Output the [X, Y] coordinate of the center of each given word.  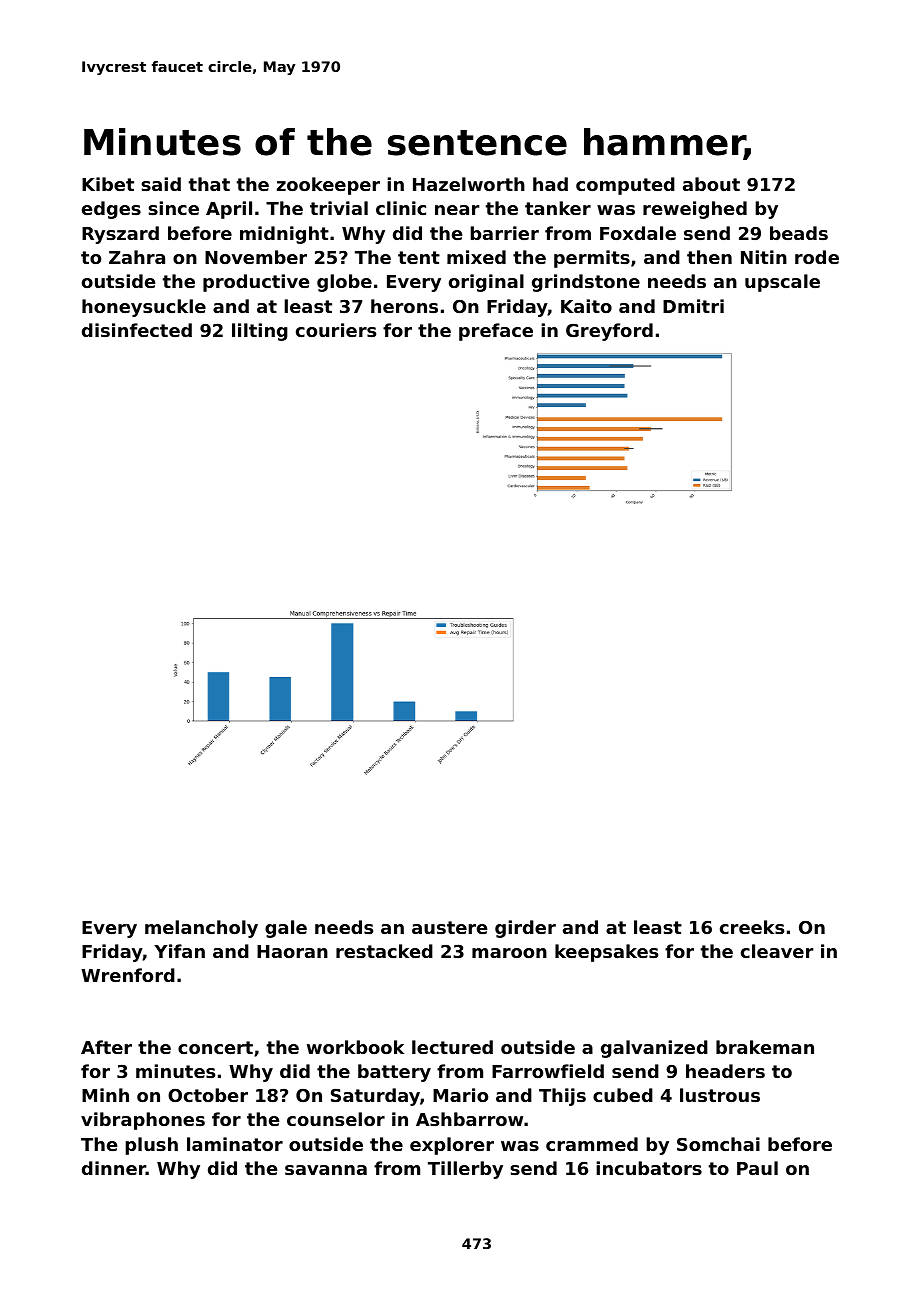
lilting [260, 332]
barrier [504, 233]
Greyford [609, 332]
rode [817, 257]
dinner [114, 1168]
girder [525, 929]
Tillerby [465, 1170]
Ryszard [120, 235]
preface [496, 332]
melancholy [201, 929]
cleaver [777, 951]
